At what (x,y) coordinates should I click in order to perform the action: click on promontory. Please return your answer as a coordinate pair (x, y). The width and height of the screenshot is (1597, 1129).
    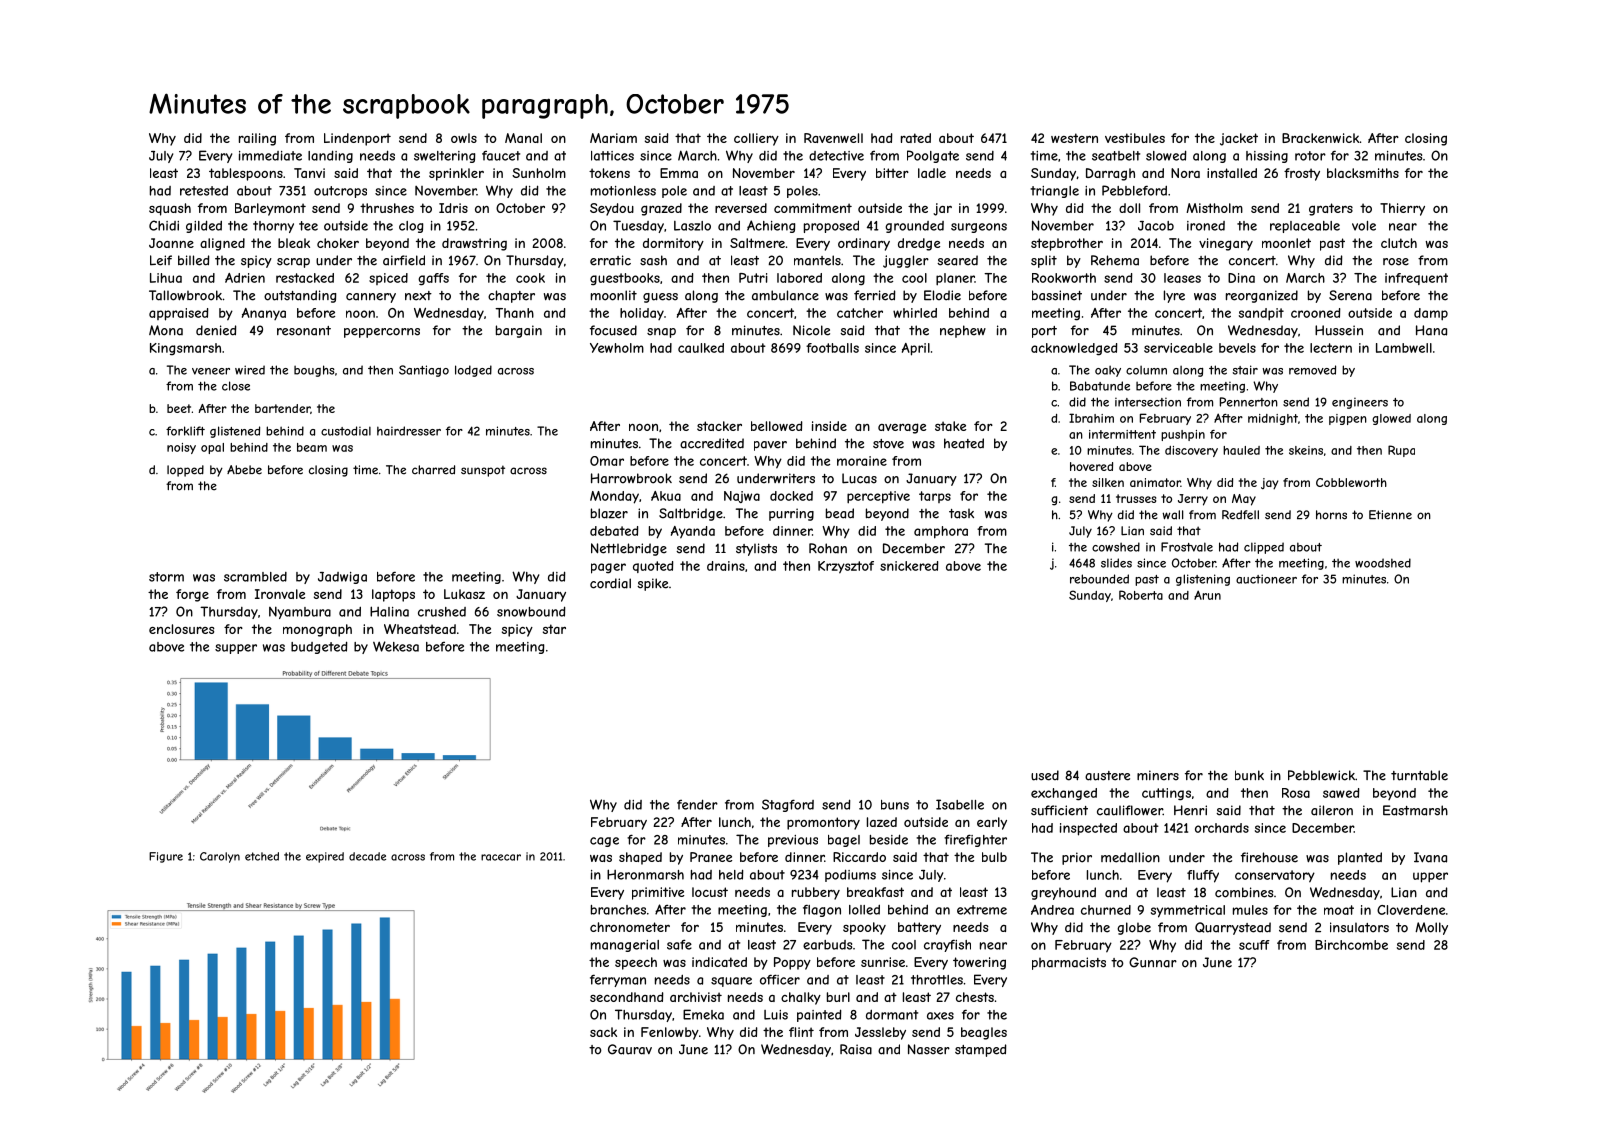
    Looking at the image, I should click on (823, 823).
